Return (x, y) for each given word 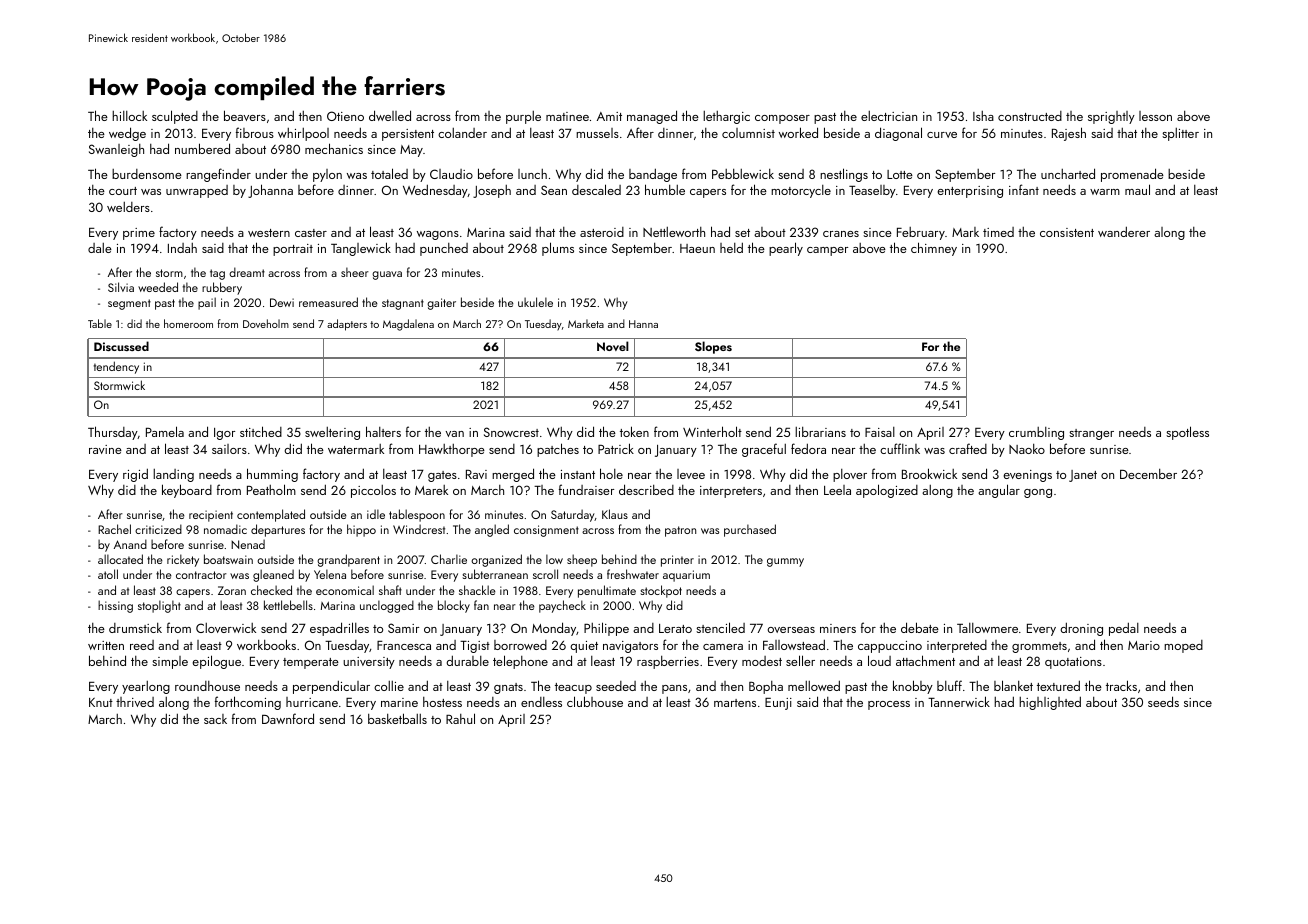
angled (492, 530)
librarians (820, 432)
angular (999, 491)
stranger (1091, 434)
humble (665, 189)
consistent (1067, 232)
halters (383, 431)
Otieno (345, 116)
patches (558, 450)
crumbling (1036, 433)
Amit (609, 116)
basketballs (397, 718)
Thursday (113, 433)
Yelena (330, 574)
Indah (182, 248)
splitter (1180, 134)
